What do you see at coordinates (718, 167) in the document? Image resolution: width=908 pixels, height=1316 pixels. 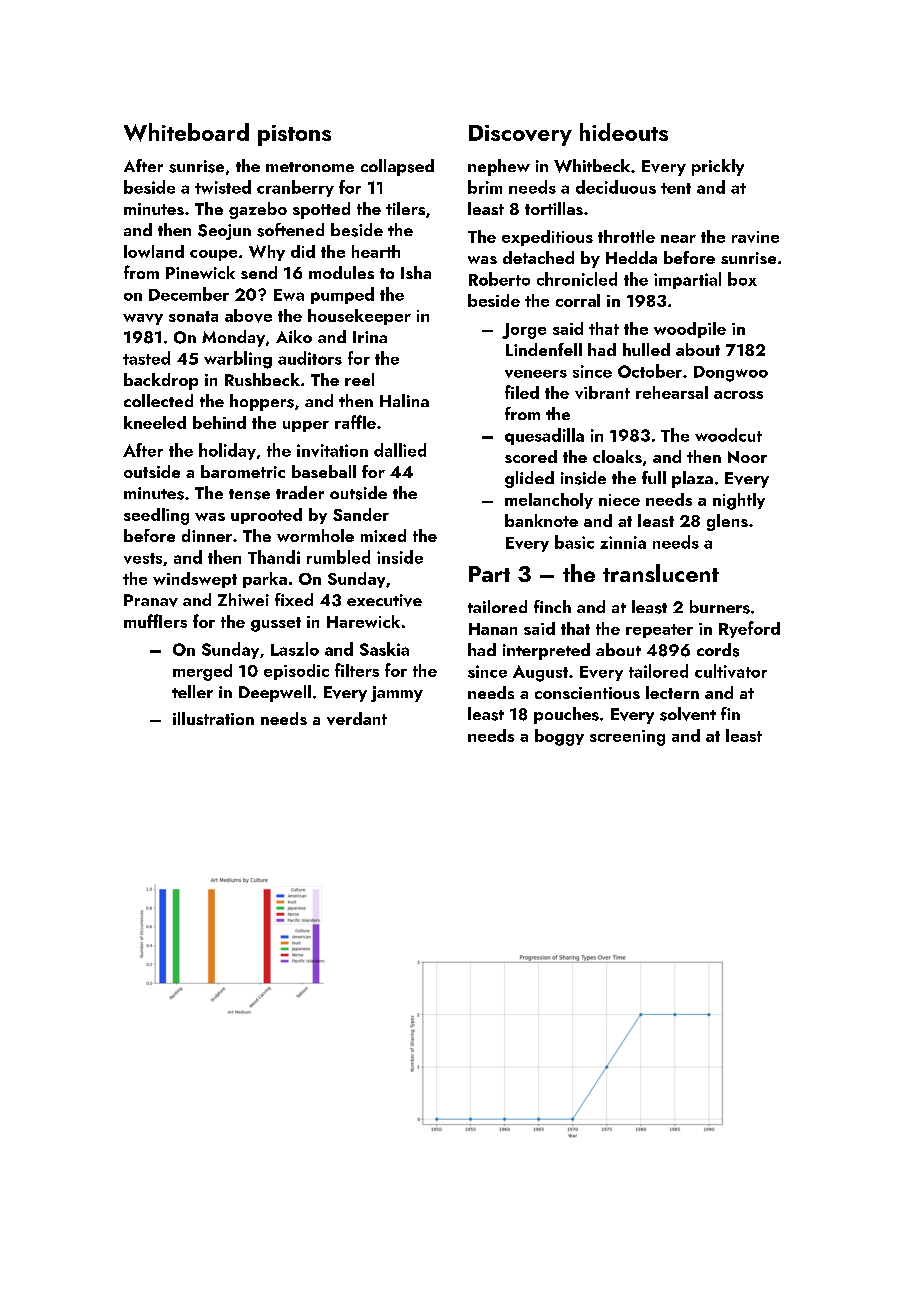 I see `prickly` at bounding box center [718, 167].
